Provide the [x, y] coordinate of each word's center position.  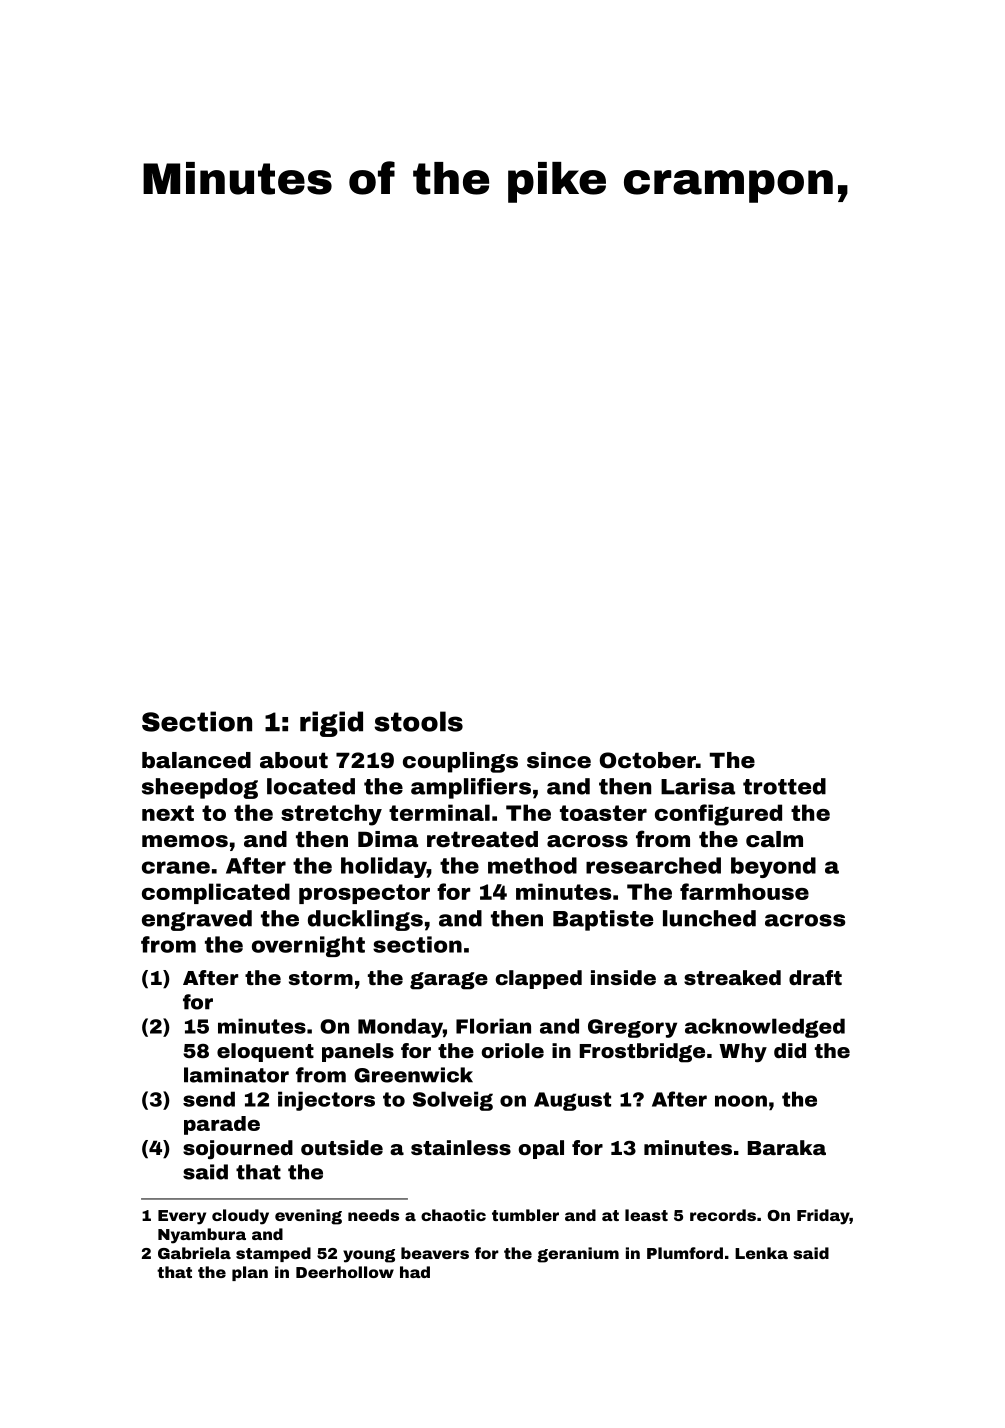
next [168, 813]
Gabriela [194, 1253]
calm [774, 839]
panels [358, 1052]
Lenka [761, 1253]
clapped [539, 979]
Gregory [632, 1028]
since [559, 760]
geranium [578, 1255]
